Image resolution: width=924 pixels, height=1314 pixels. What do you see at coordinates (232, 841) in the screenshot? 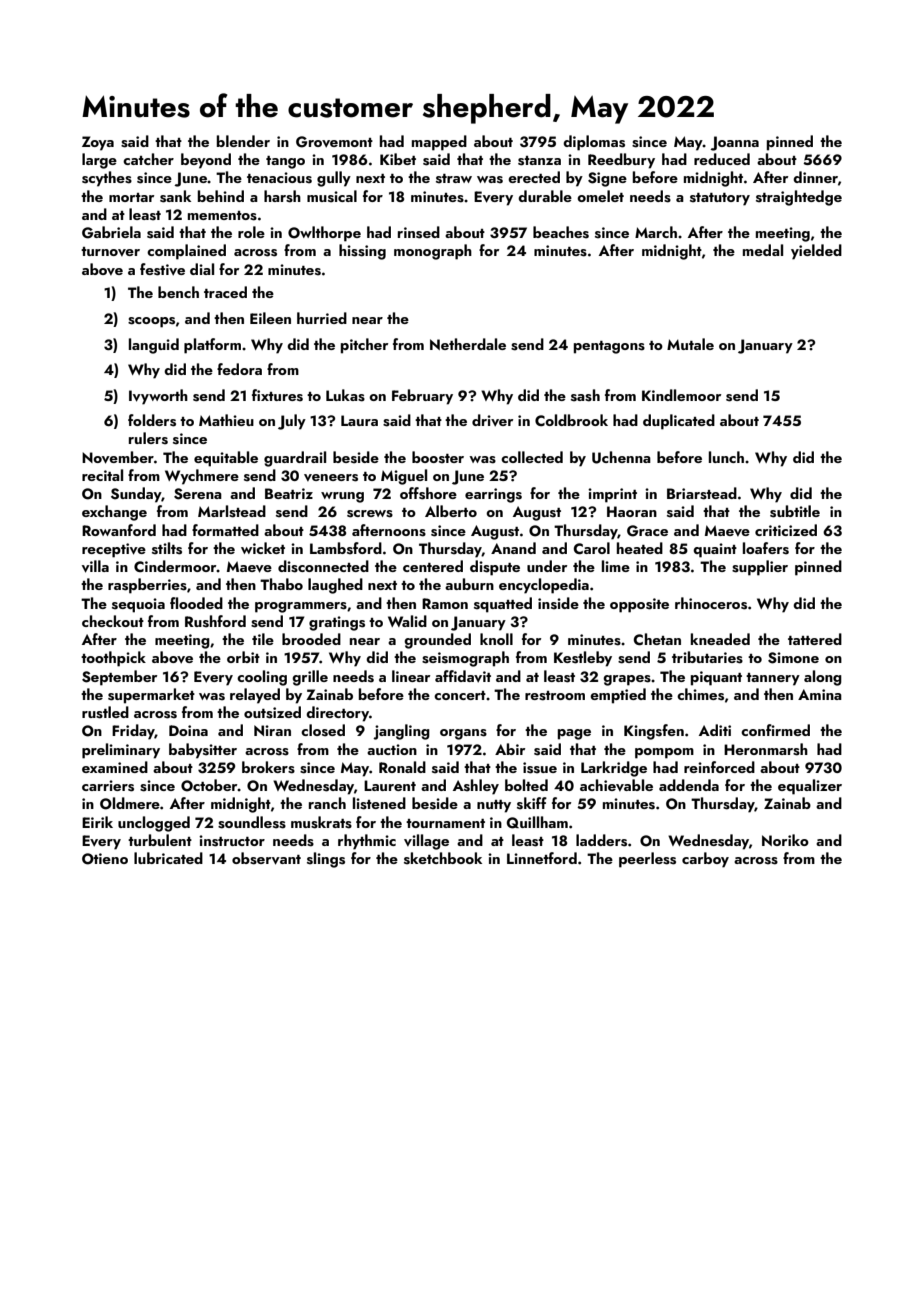
I see `instructor` at bounding box center [232, 841].
